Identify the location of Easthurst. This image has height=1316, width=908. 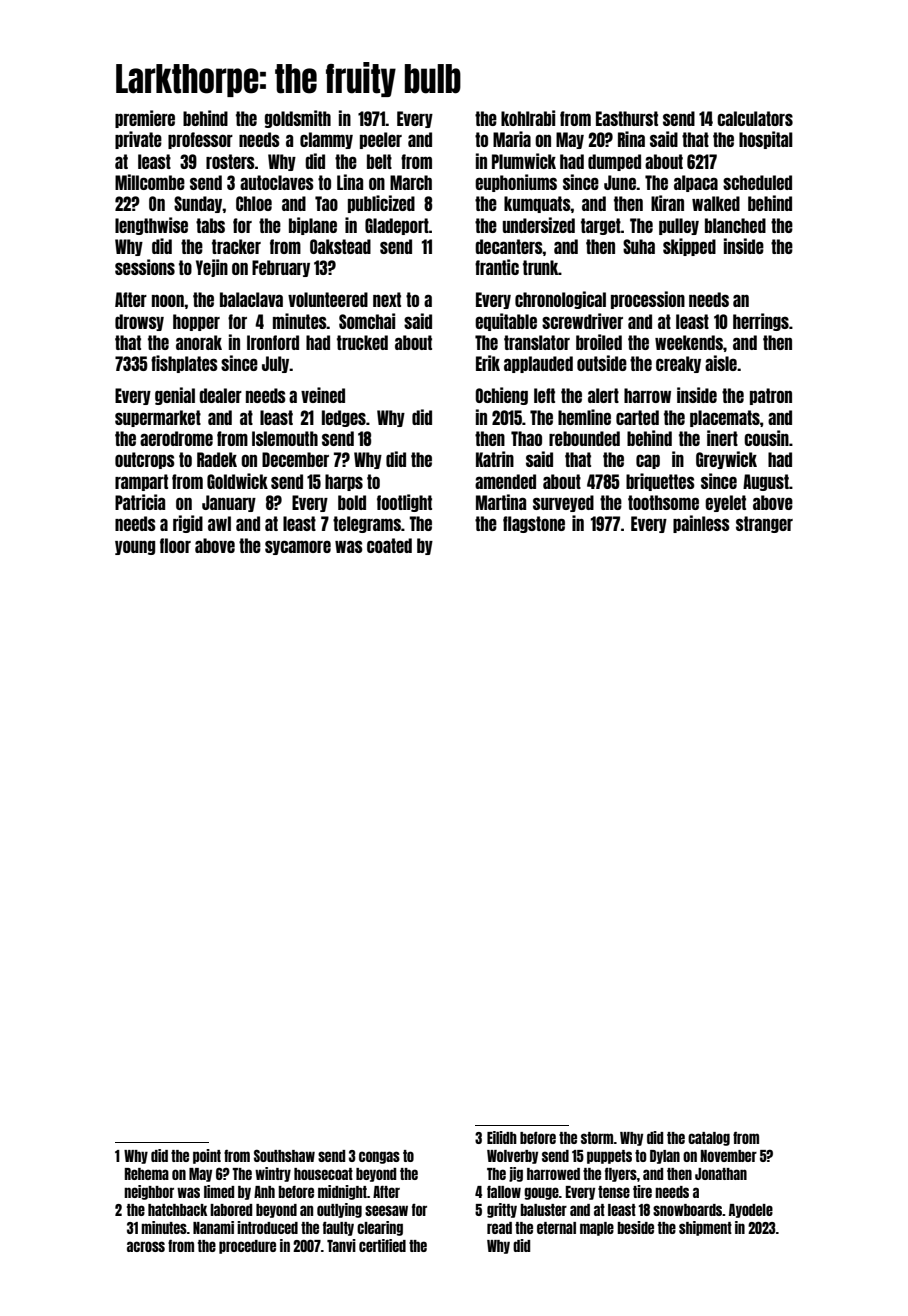
(627, 118).
